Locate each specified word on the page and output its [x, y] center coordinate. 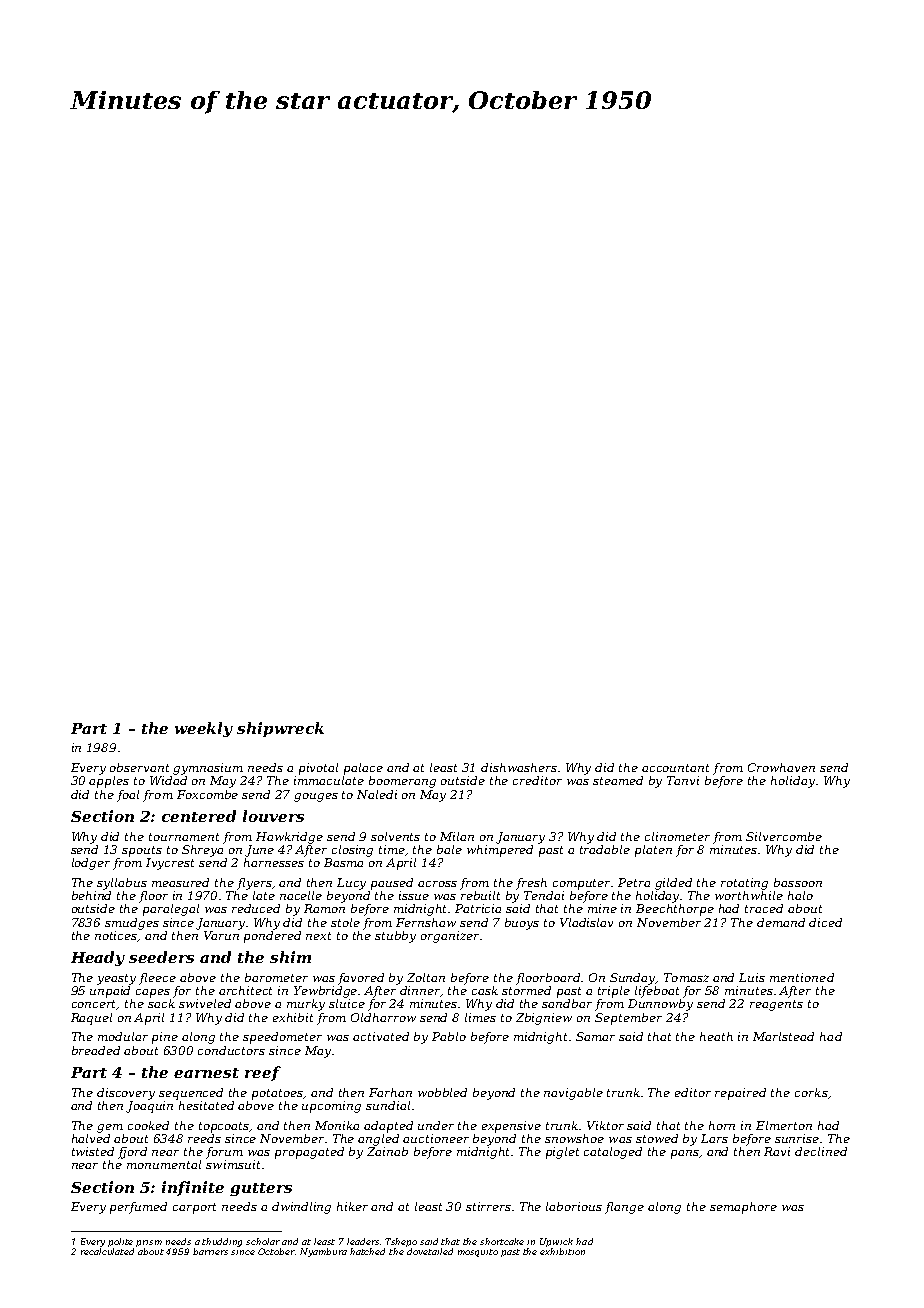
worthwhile [749, 895]
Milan [457, 836]
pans [685, 1154]
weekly [204, 729]
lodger [91, 864]
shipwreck [280, 729]
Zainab [387, 1151]
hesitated [206, 1105]
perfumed [138, 1208]
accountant [675, 768]
